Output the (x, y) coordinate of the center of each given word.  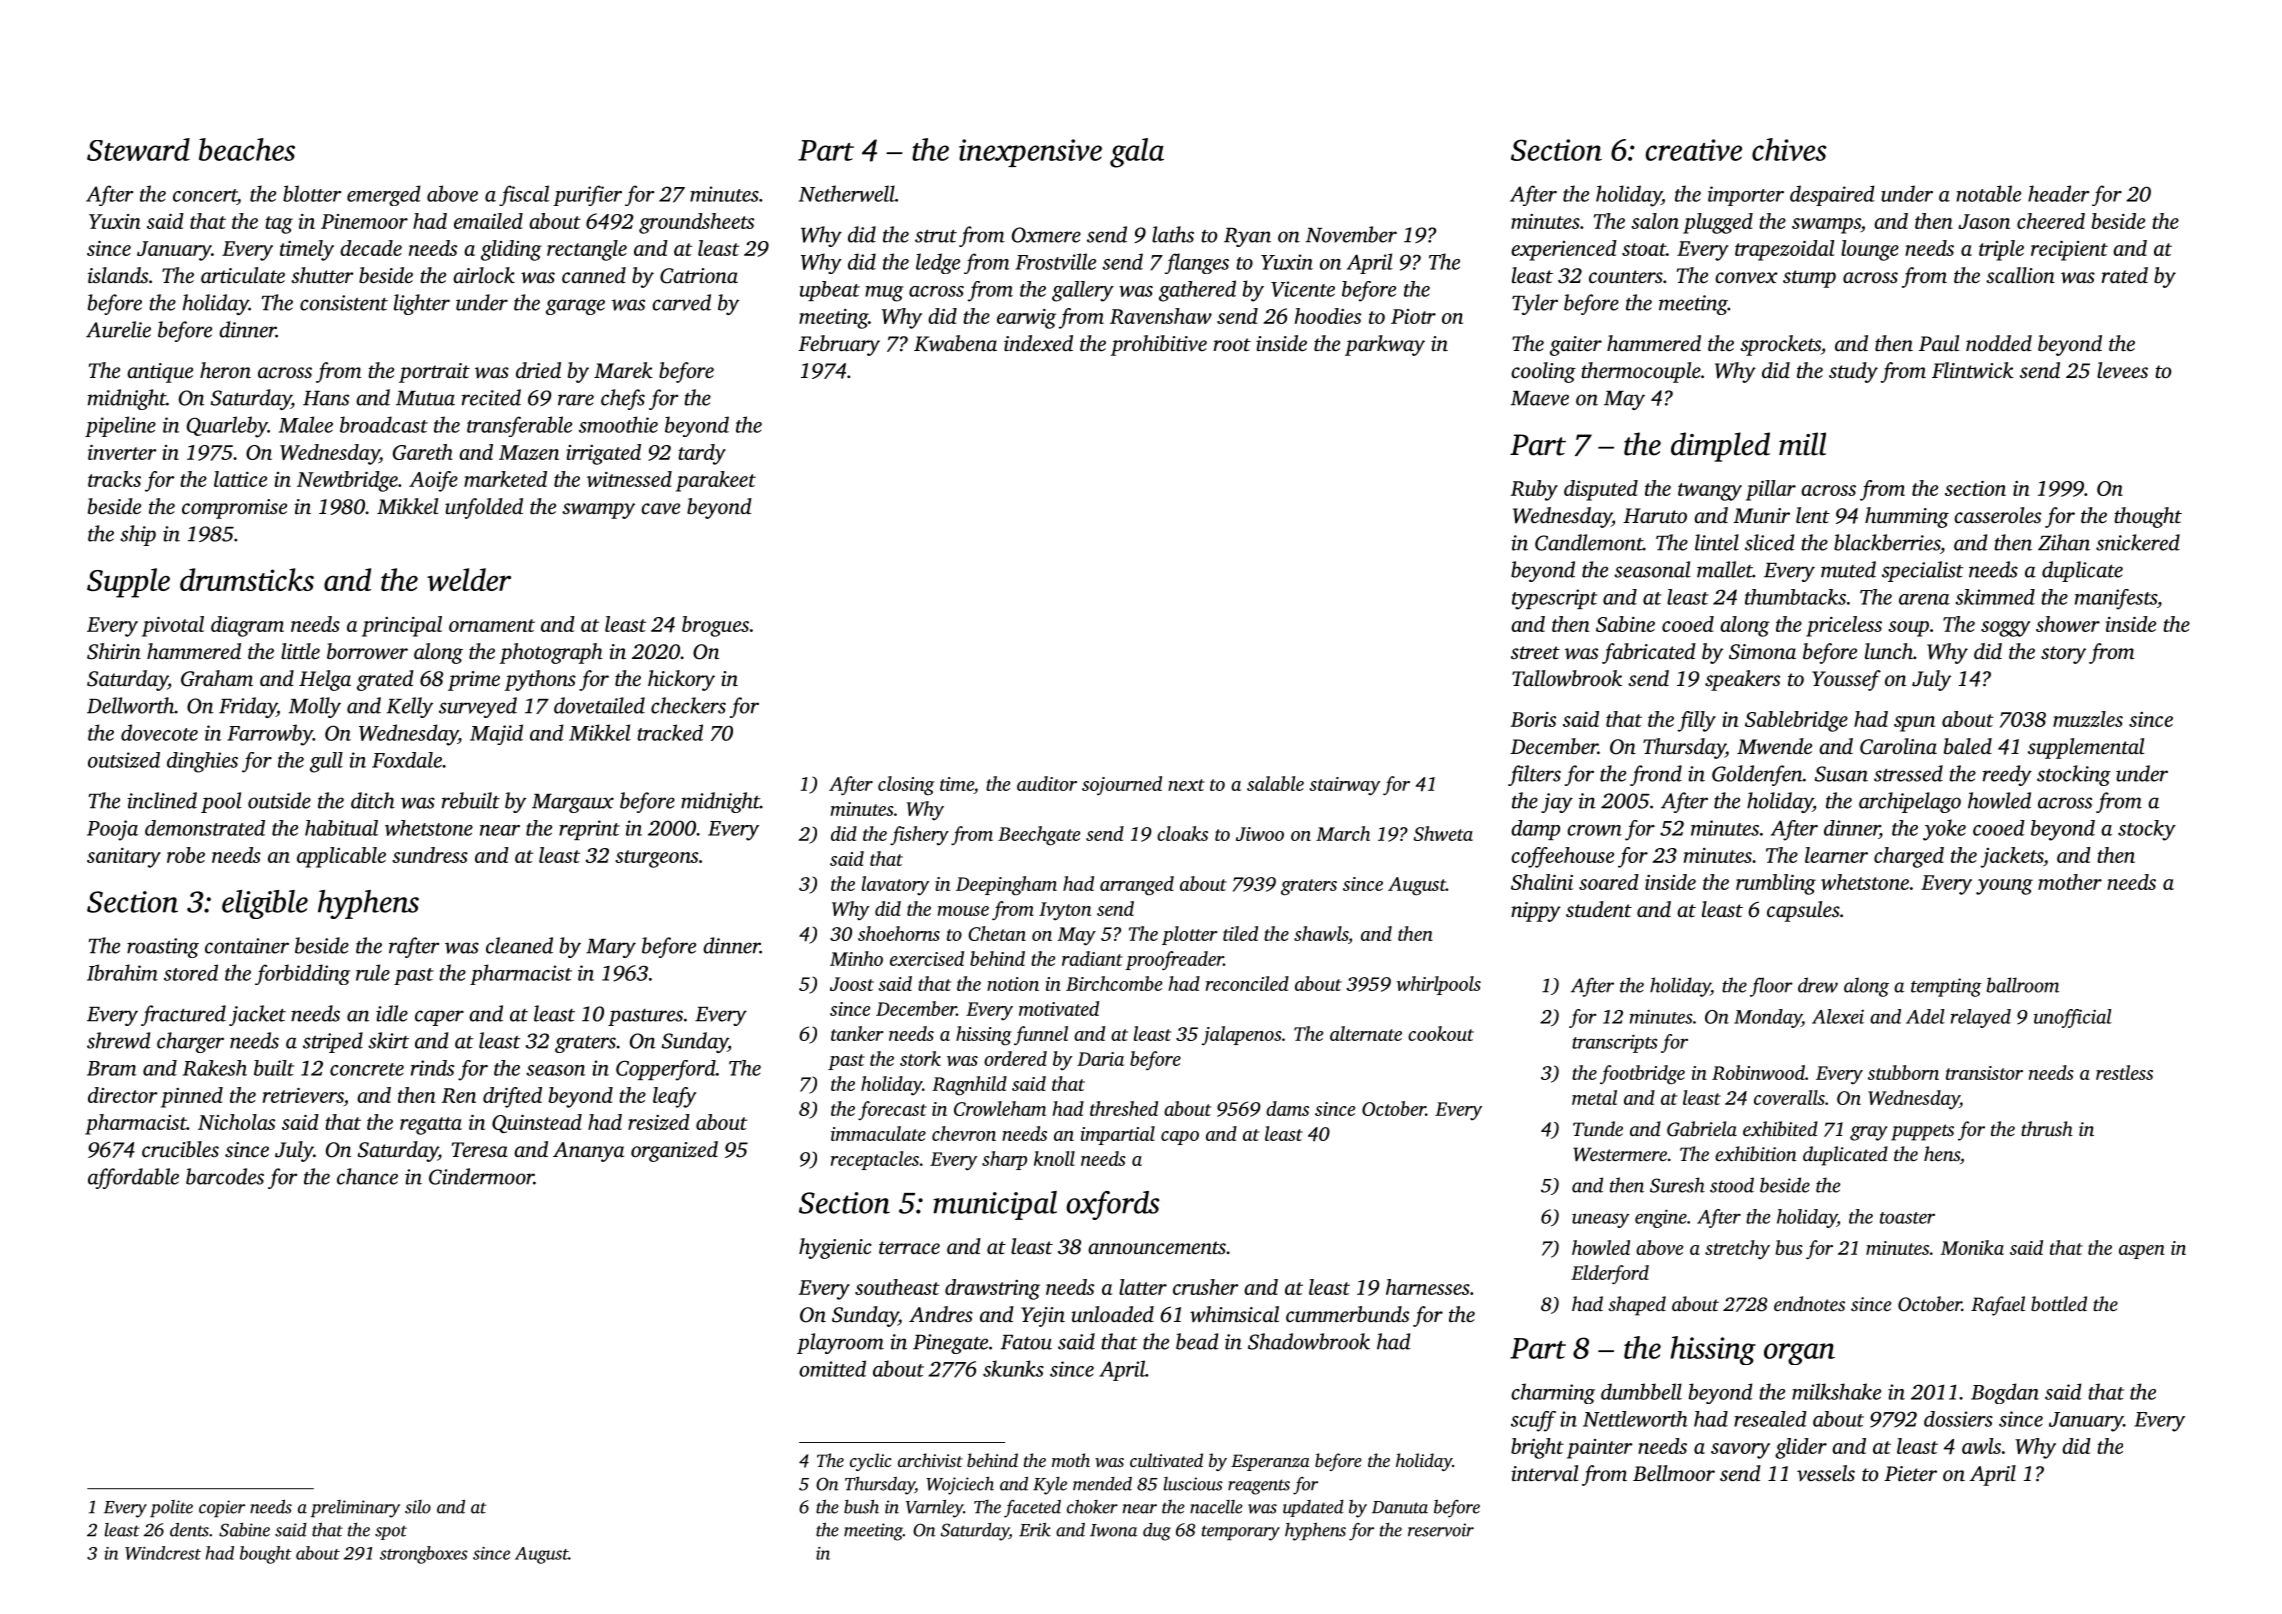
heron (225, 370)
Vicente (1303, 289)
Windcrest (163, 1553)
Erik (1035, 1530)
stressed (1908, 773)
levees (2122, 370)
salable (1275, 783)
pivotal (173, 626)
